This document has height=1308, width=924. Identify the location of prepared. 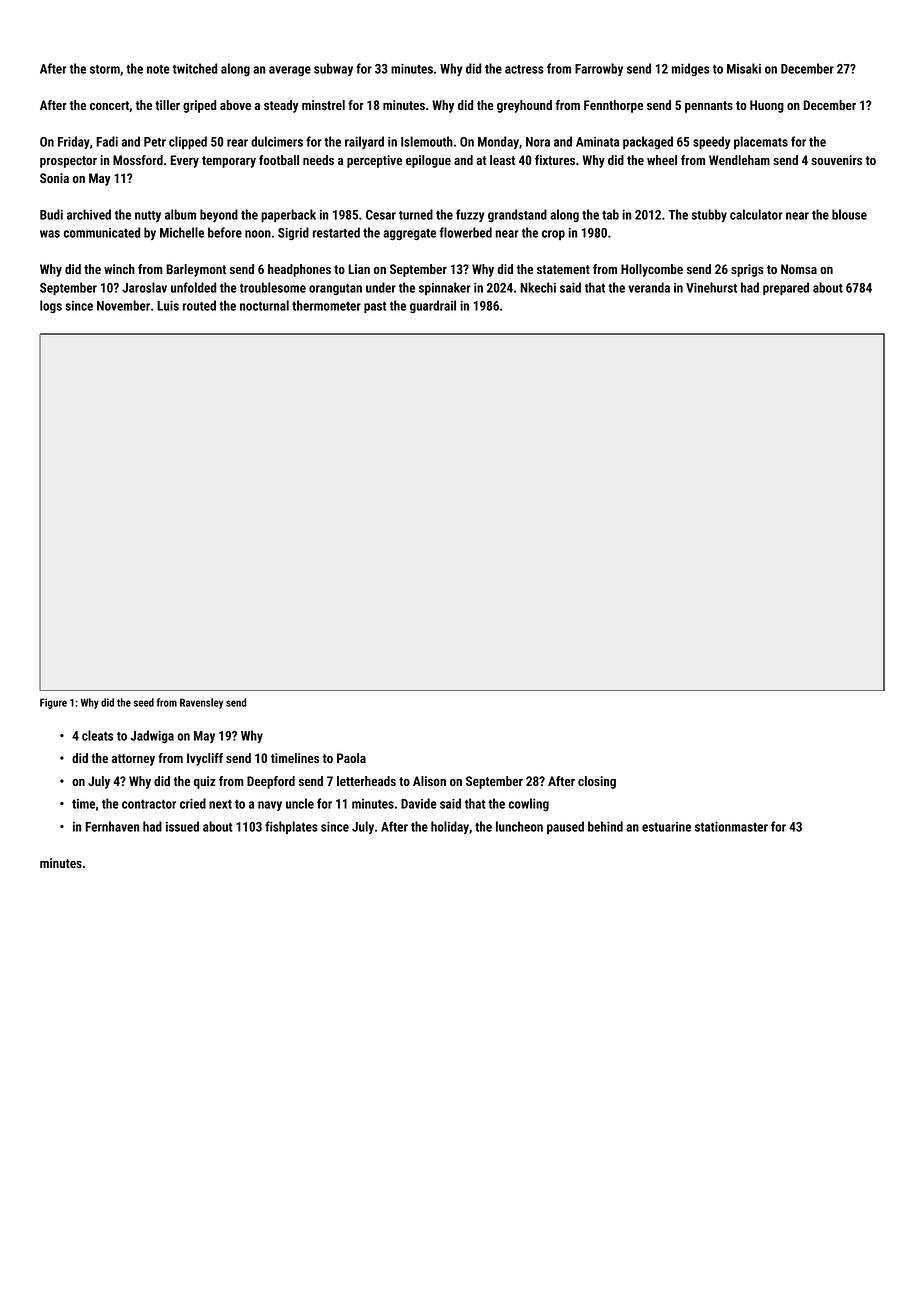
(786, 288).
